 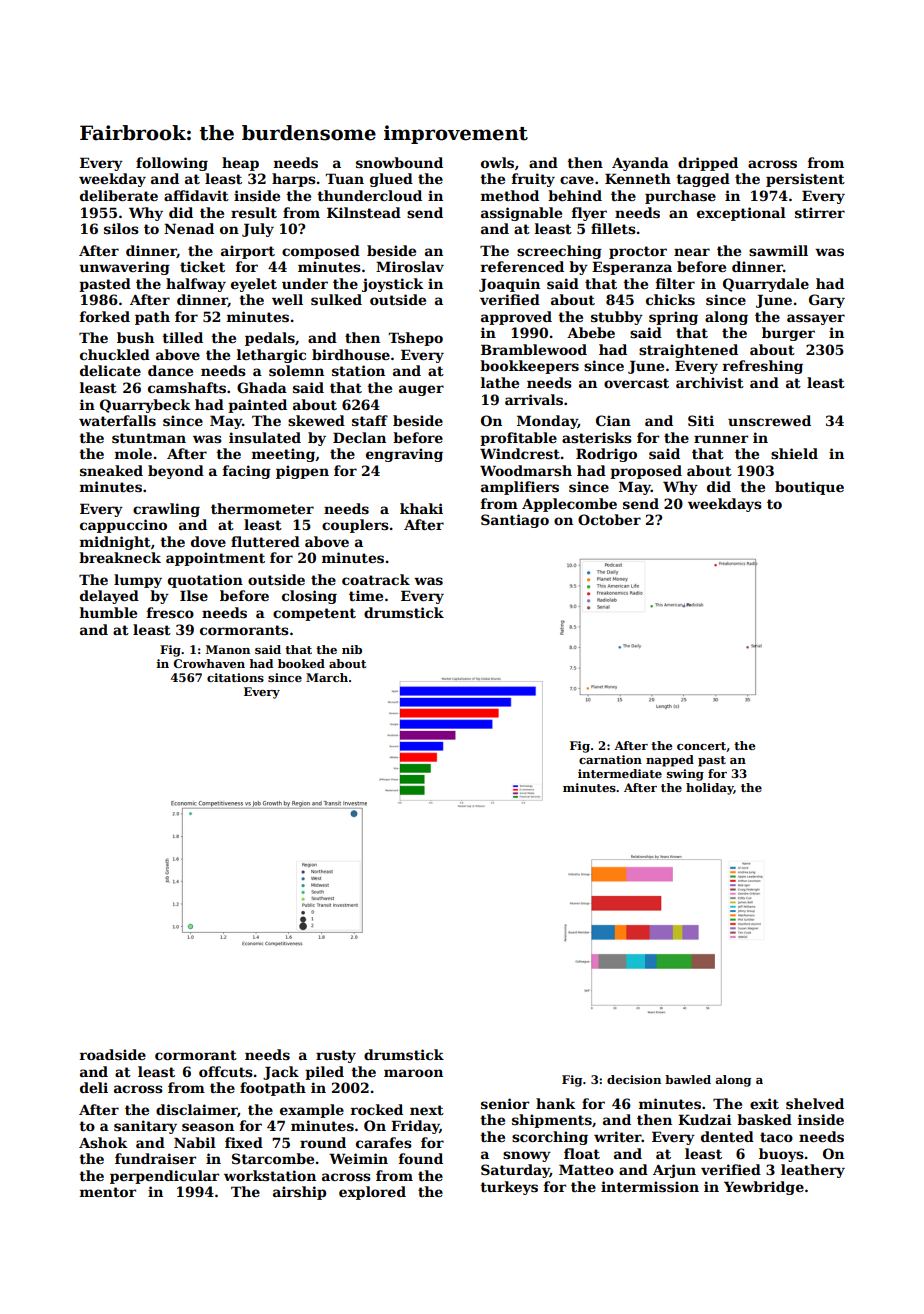 What do you see at coordinates (670, 761) in the screenshot?
I see `napped` at bounding box center [670, 761].
